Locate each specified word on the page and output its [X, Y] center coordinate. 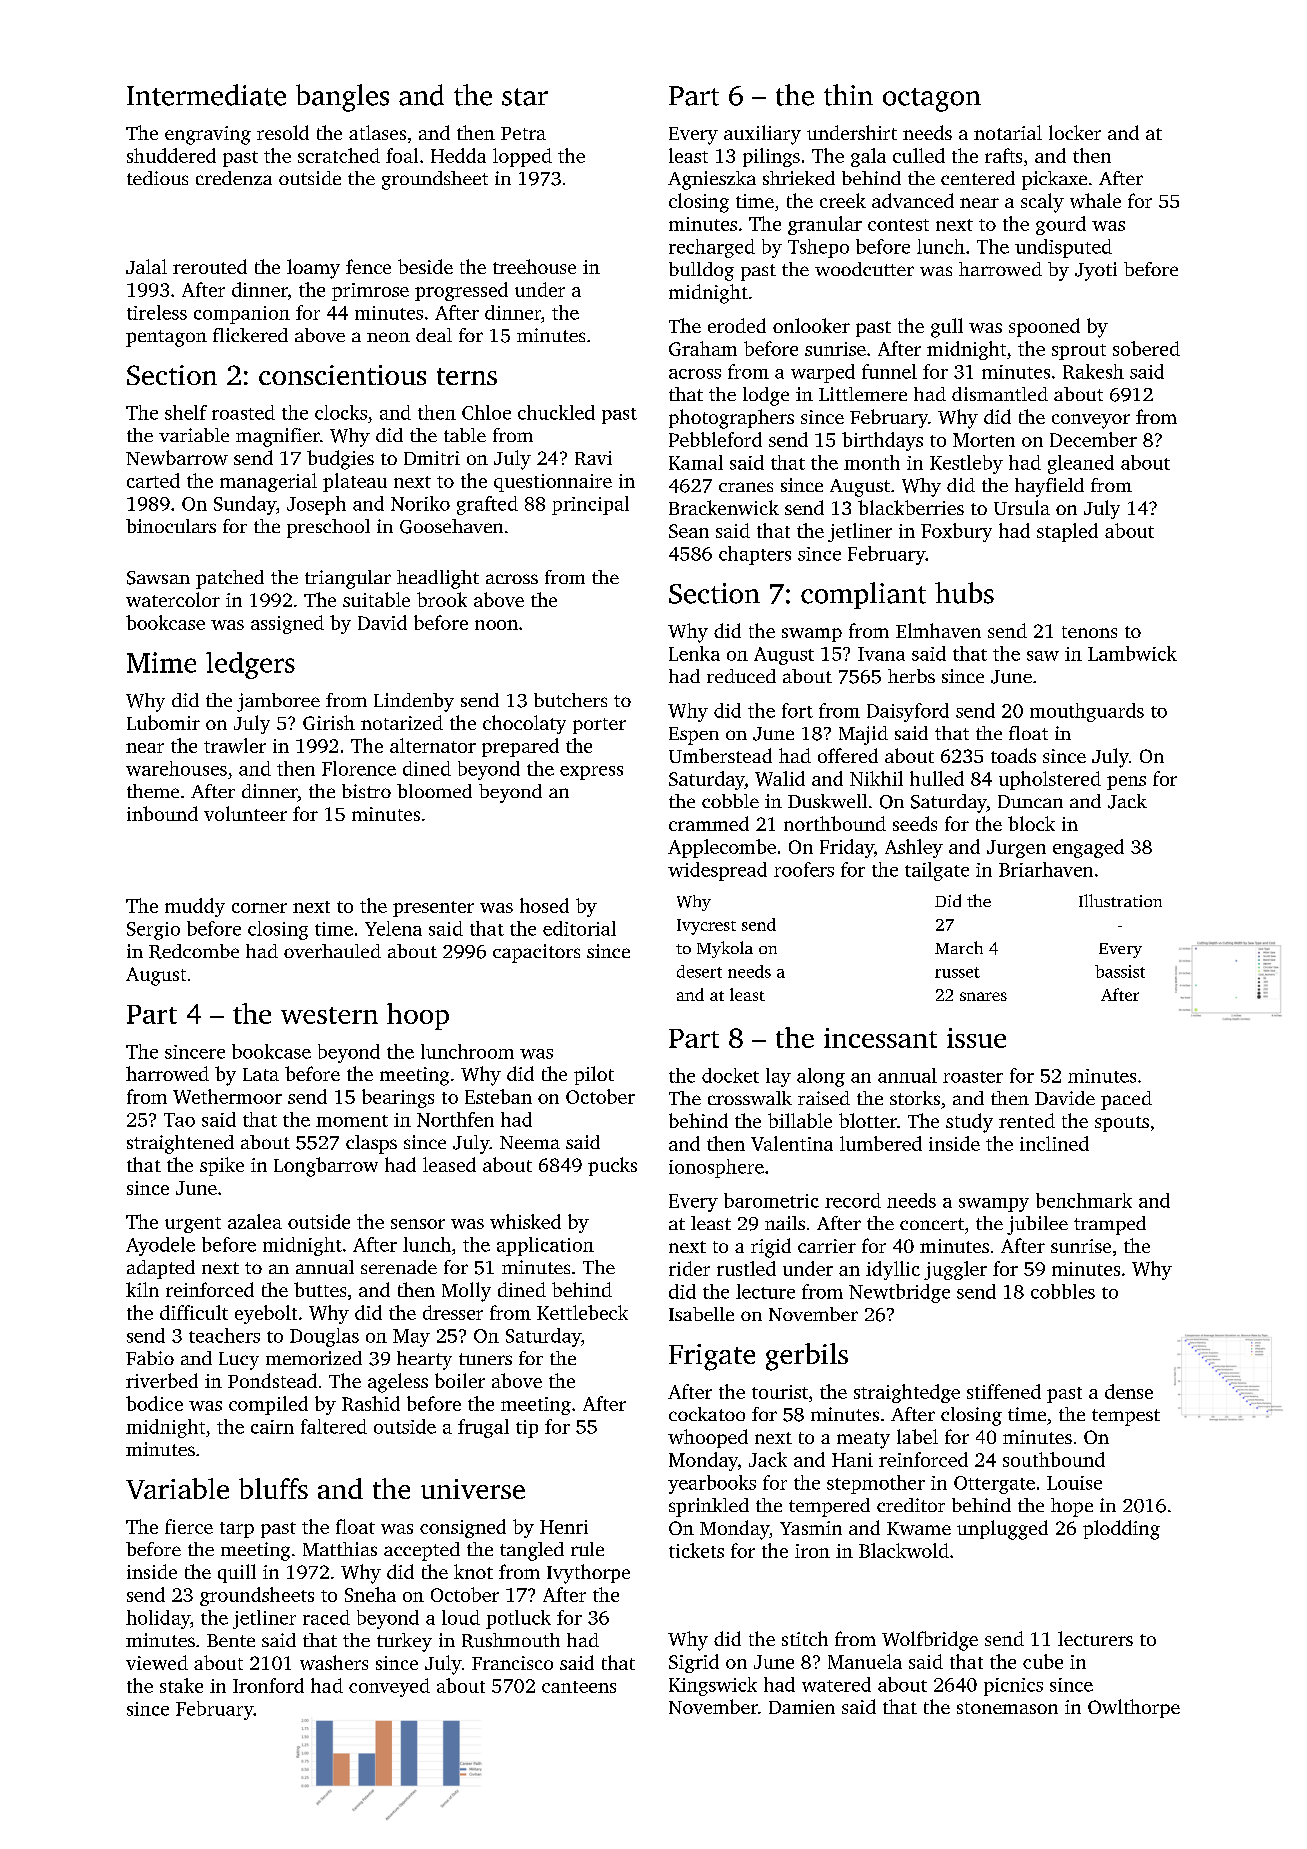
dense [1129, 1391]
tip [527, 1429]
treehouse [534, 266]
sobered [1146, 348]
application [545, 1246]
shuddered [171, 155]
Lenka [694, 653]
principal [590, 505]
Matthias [340, 1549]
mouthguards [1087, 712]
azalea [255, 1221]
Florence [359, 768]
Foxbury [956, 532]
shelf [186, 412]
